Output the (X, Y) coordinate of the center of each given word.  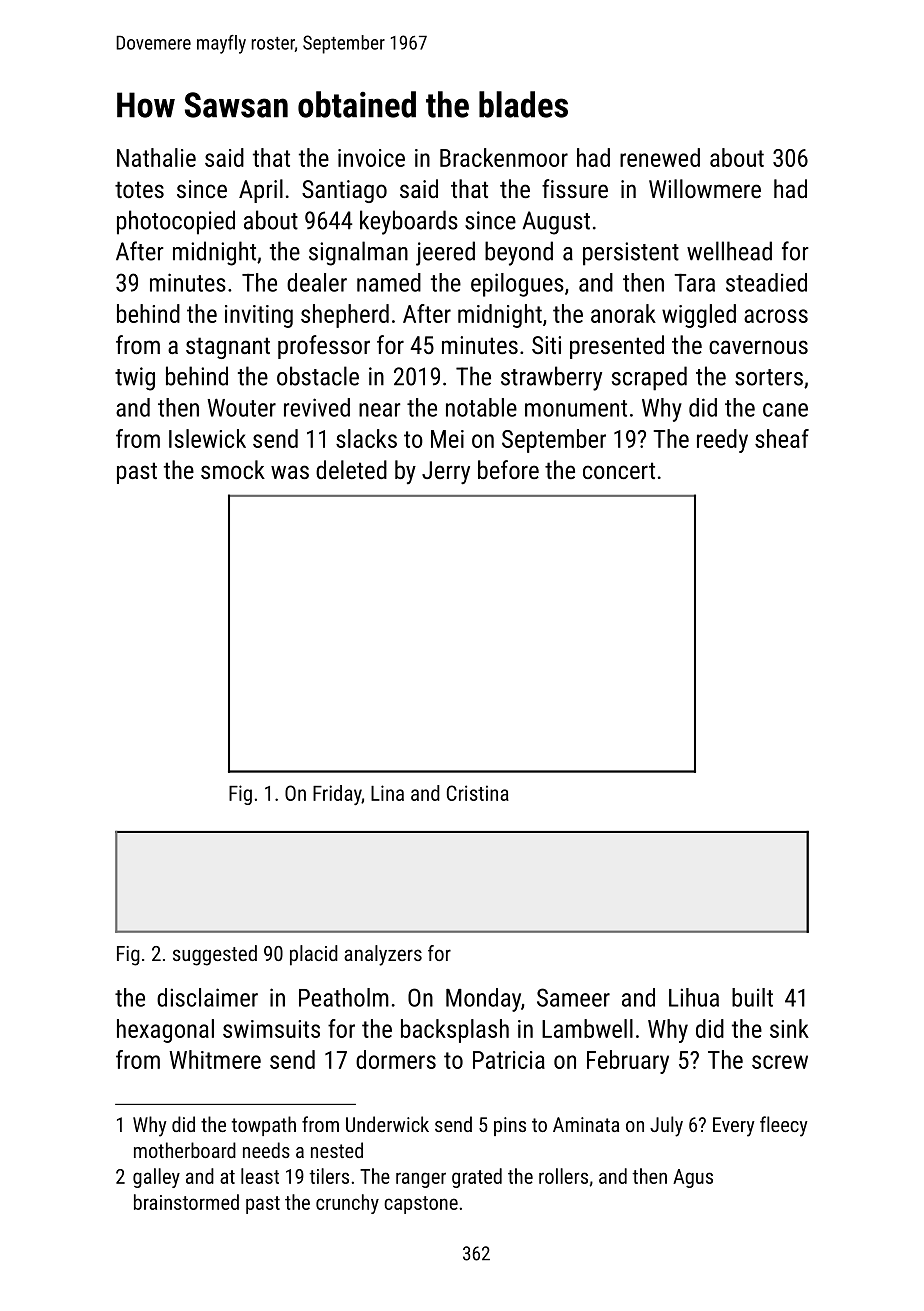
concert (619, 470)
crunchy (347, 1204)
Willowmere (705, 188)
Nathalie (156, 157)
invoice (371, 158)
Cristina (478, 793)
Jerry (446, 473)
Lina (387, 793)
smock (233, 469)
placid (314, 955)
